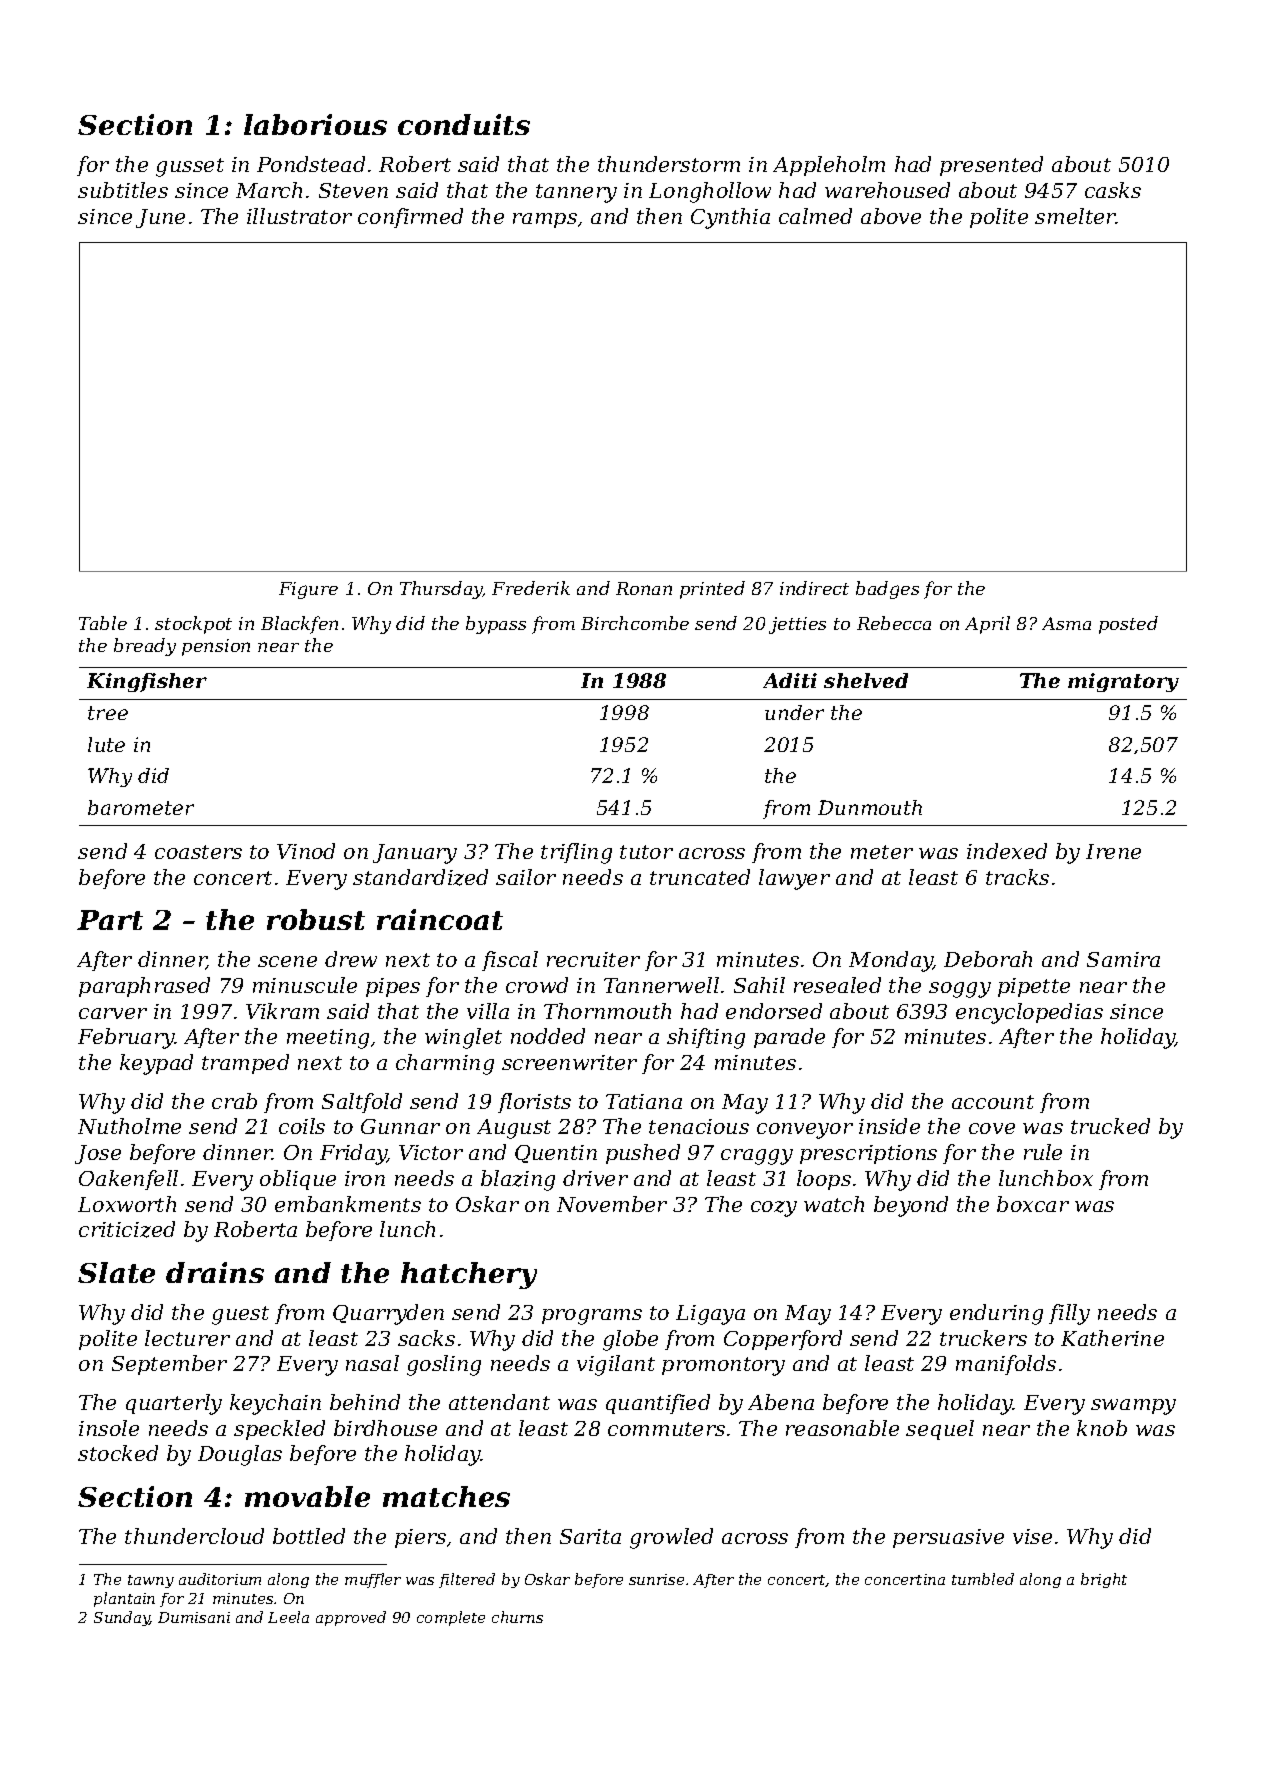 The height and width of the image is (1790, 1266). What do you see at coordinates (282, 1011) in the image?
I see `Vikram` at bounding box center [282, 1011].
